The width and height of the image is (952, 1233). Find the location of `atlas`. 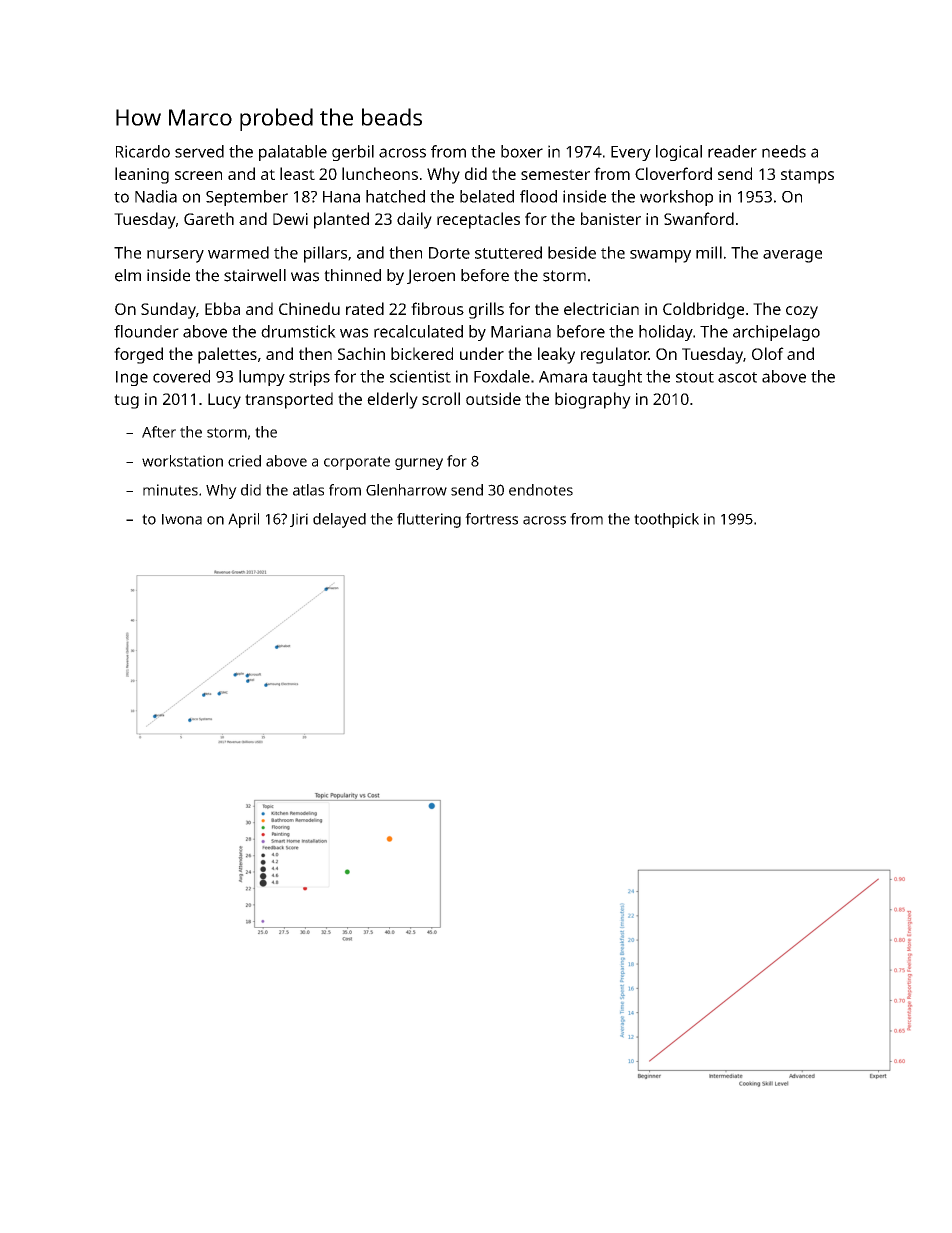

atlas is located at coordinates (308, 490).
